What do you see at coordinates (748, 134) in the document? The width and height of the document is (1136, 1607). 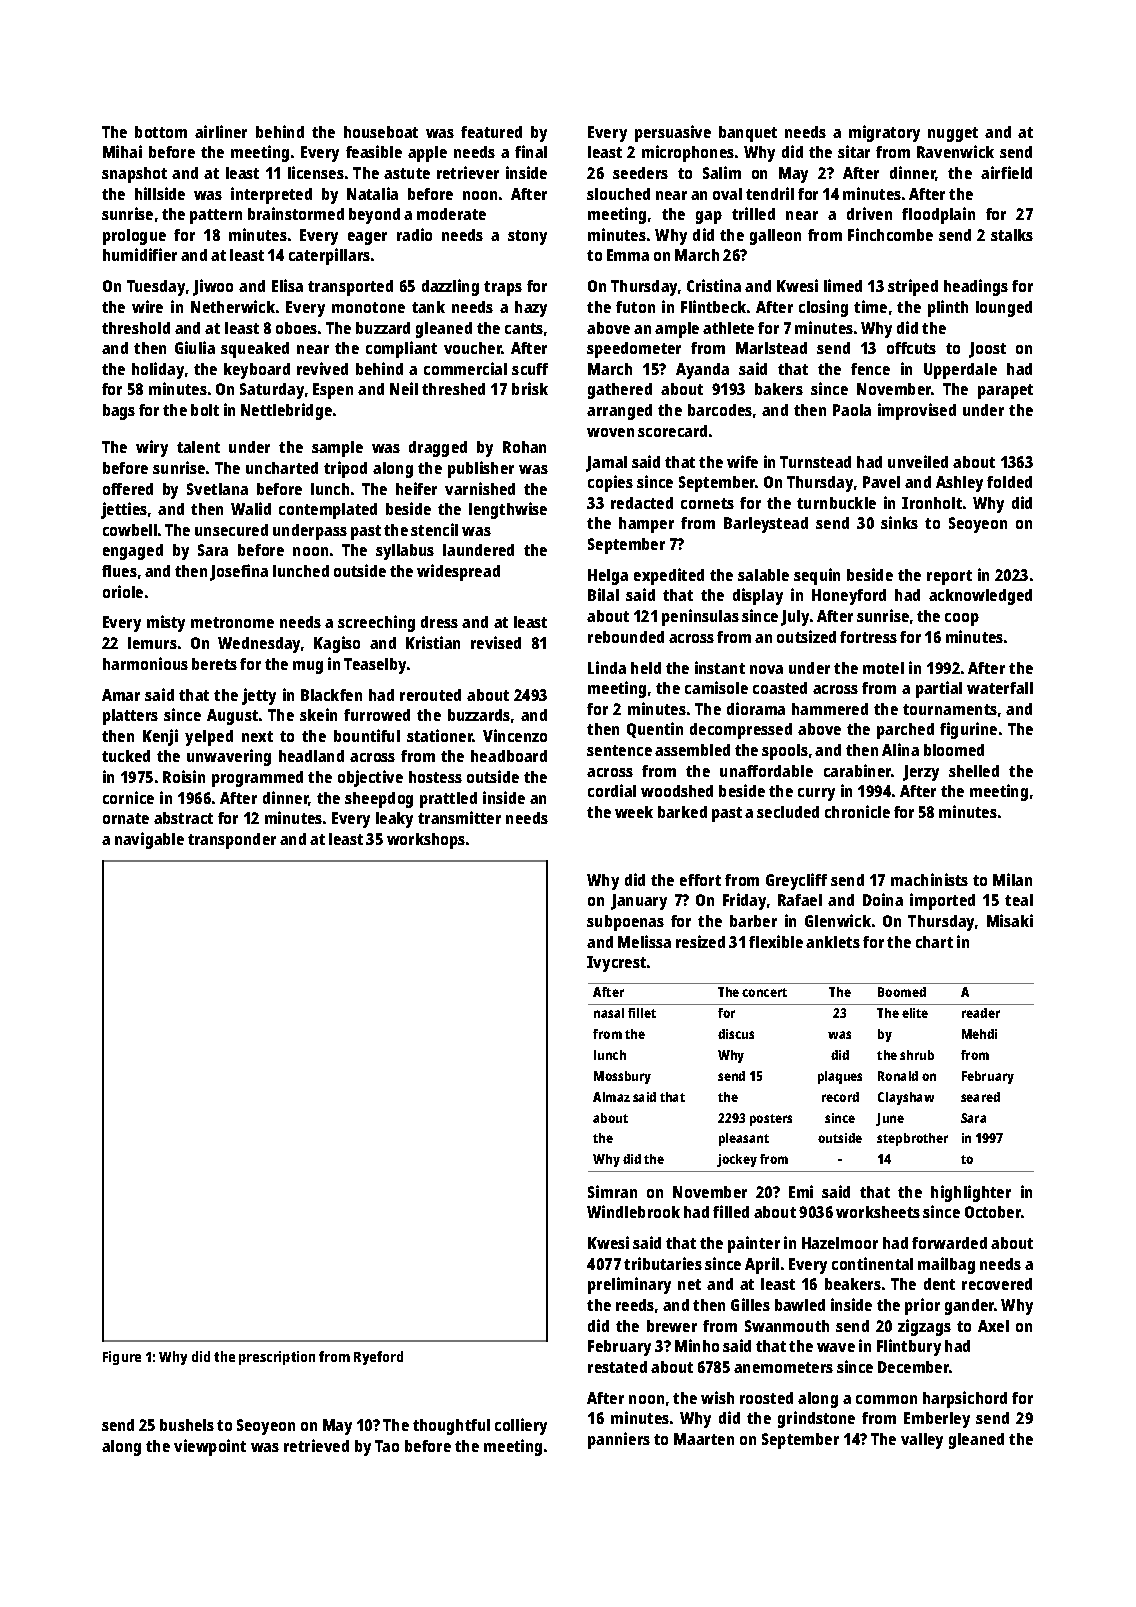 I see `banquet` at bounding box center [748, 134].
